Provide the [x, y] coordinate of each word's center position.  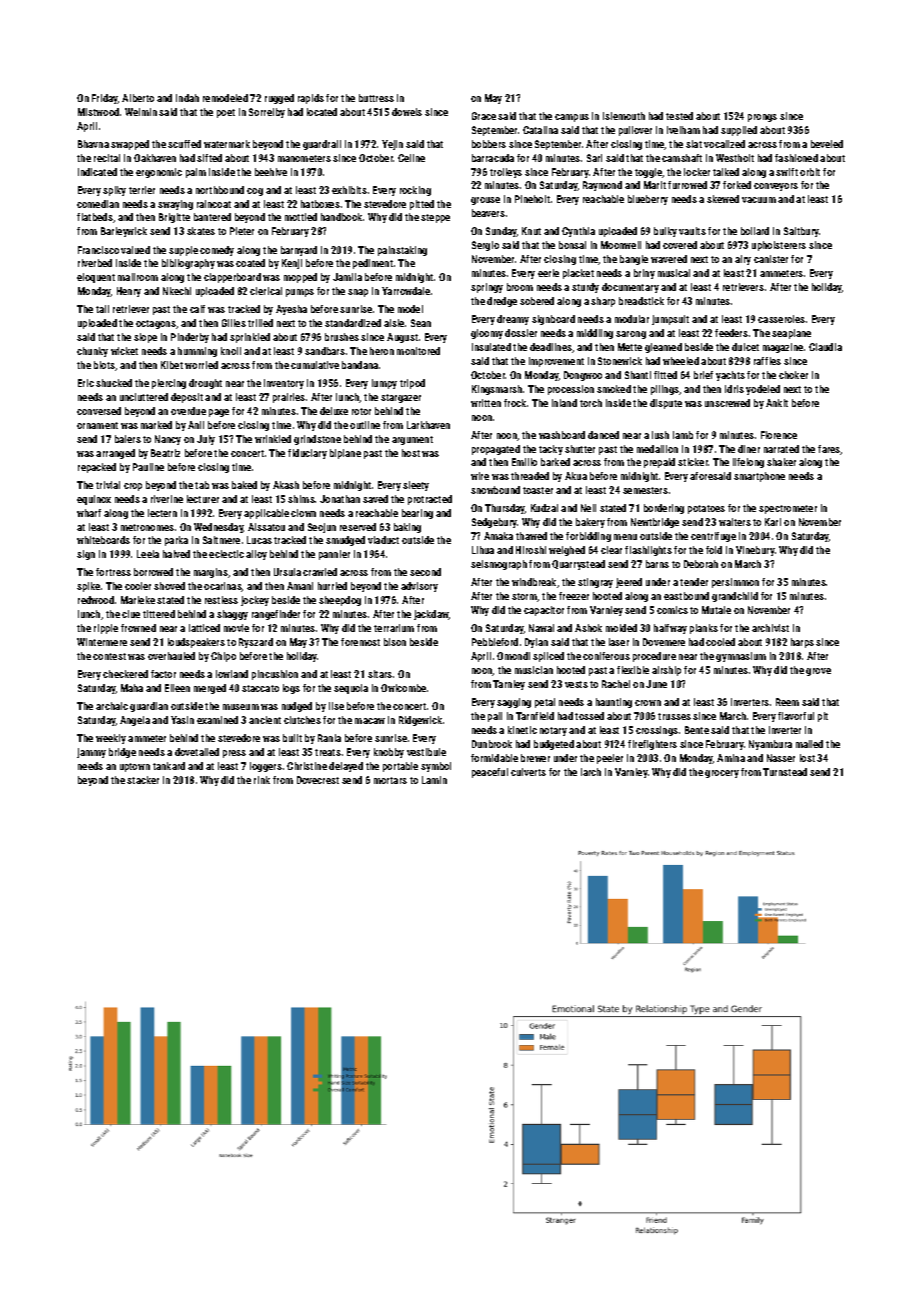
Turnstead [785, 772]
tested [679, 116]
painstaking [402, 251]
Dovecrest [318, 780]
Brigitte [174, 218]
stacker [143, 780]
